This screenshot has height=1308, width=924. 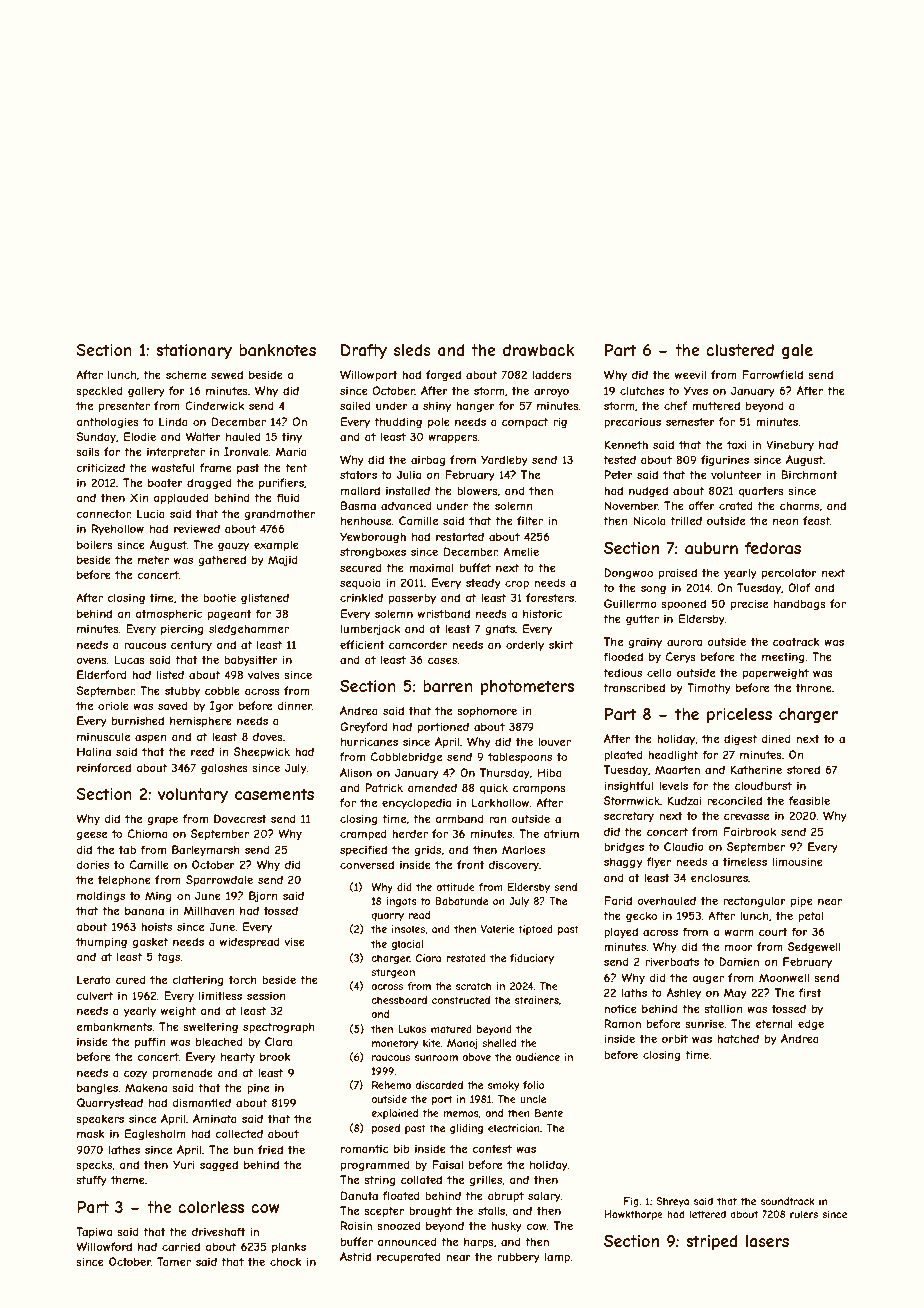 What do you see at coordinates (220, 995) in the screenshot?
I see `limitless` at bounding box center [220, 995].
